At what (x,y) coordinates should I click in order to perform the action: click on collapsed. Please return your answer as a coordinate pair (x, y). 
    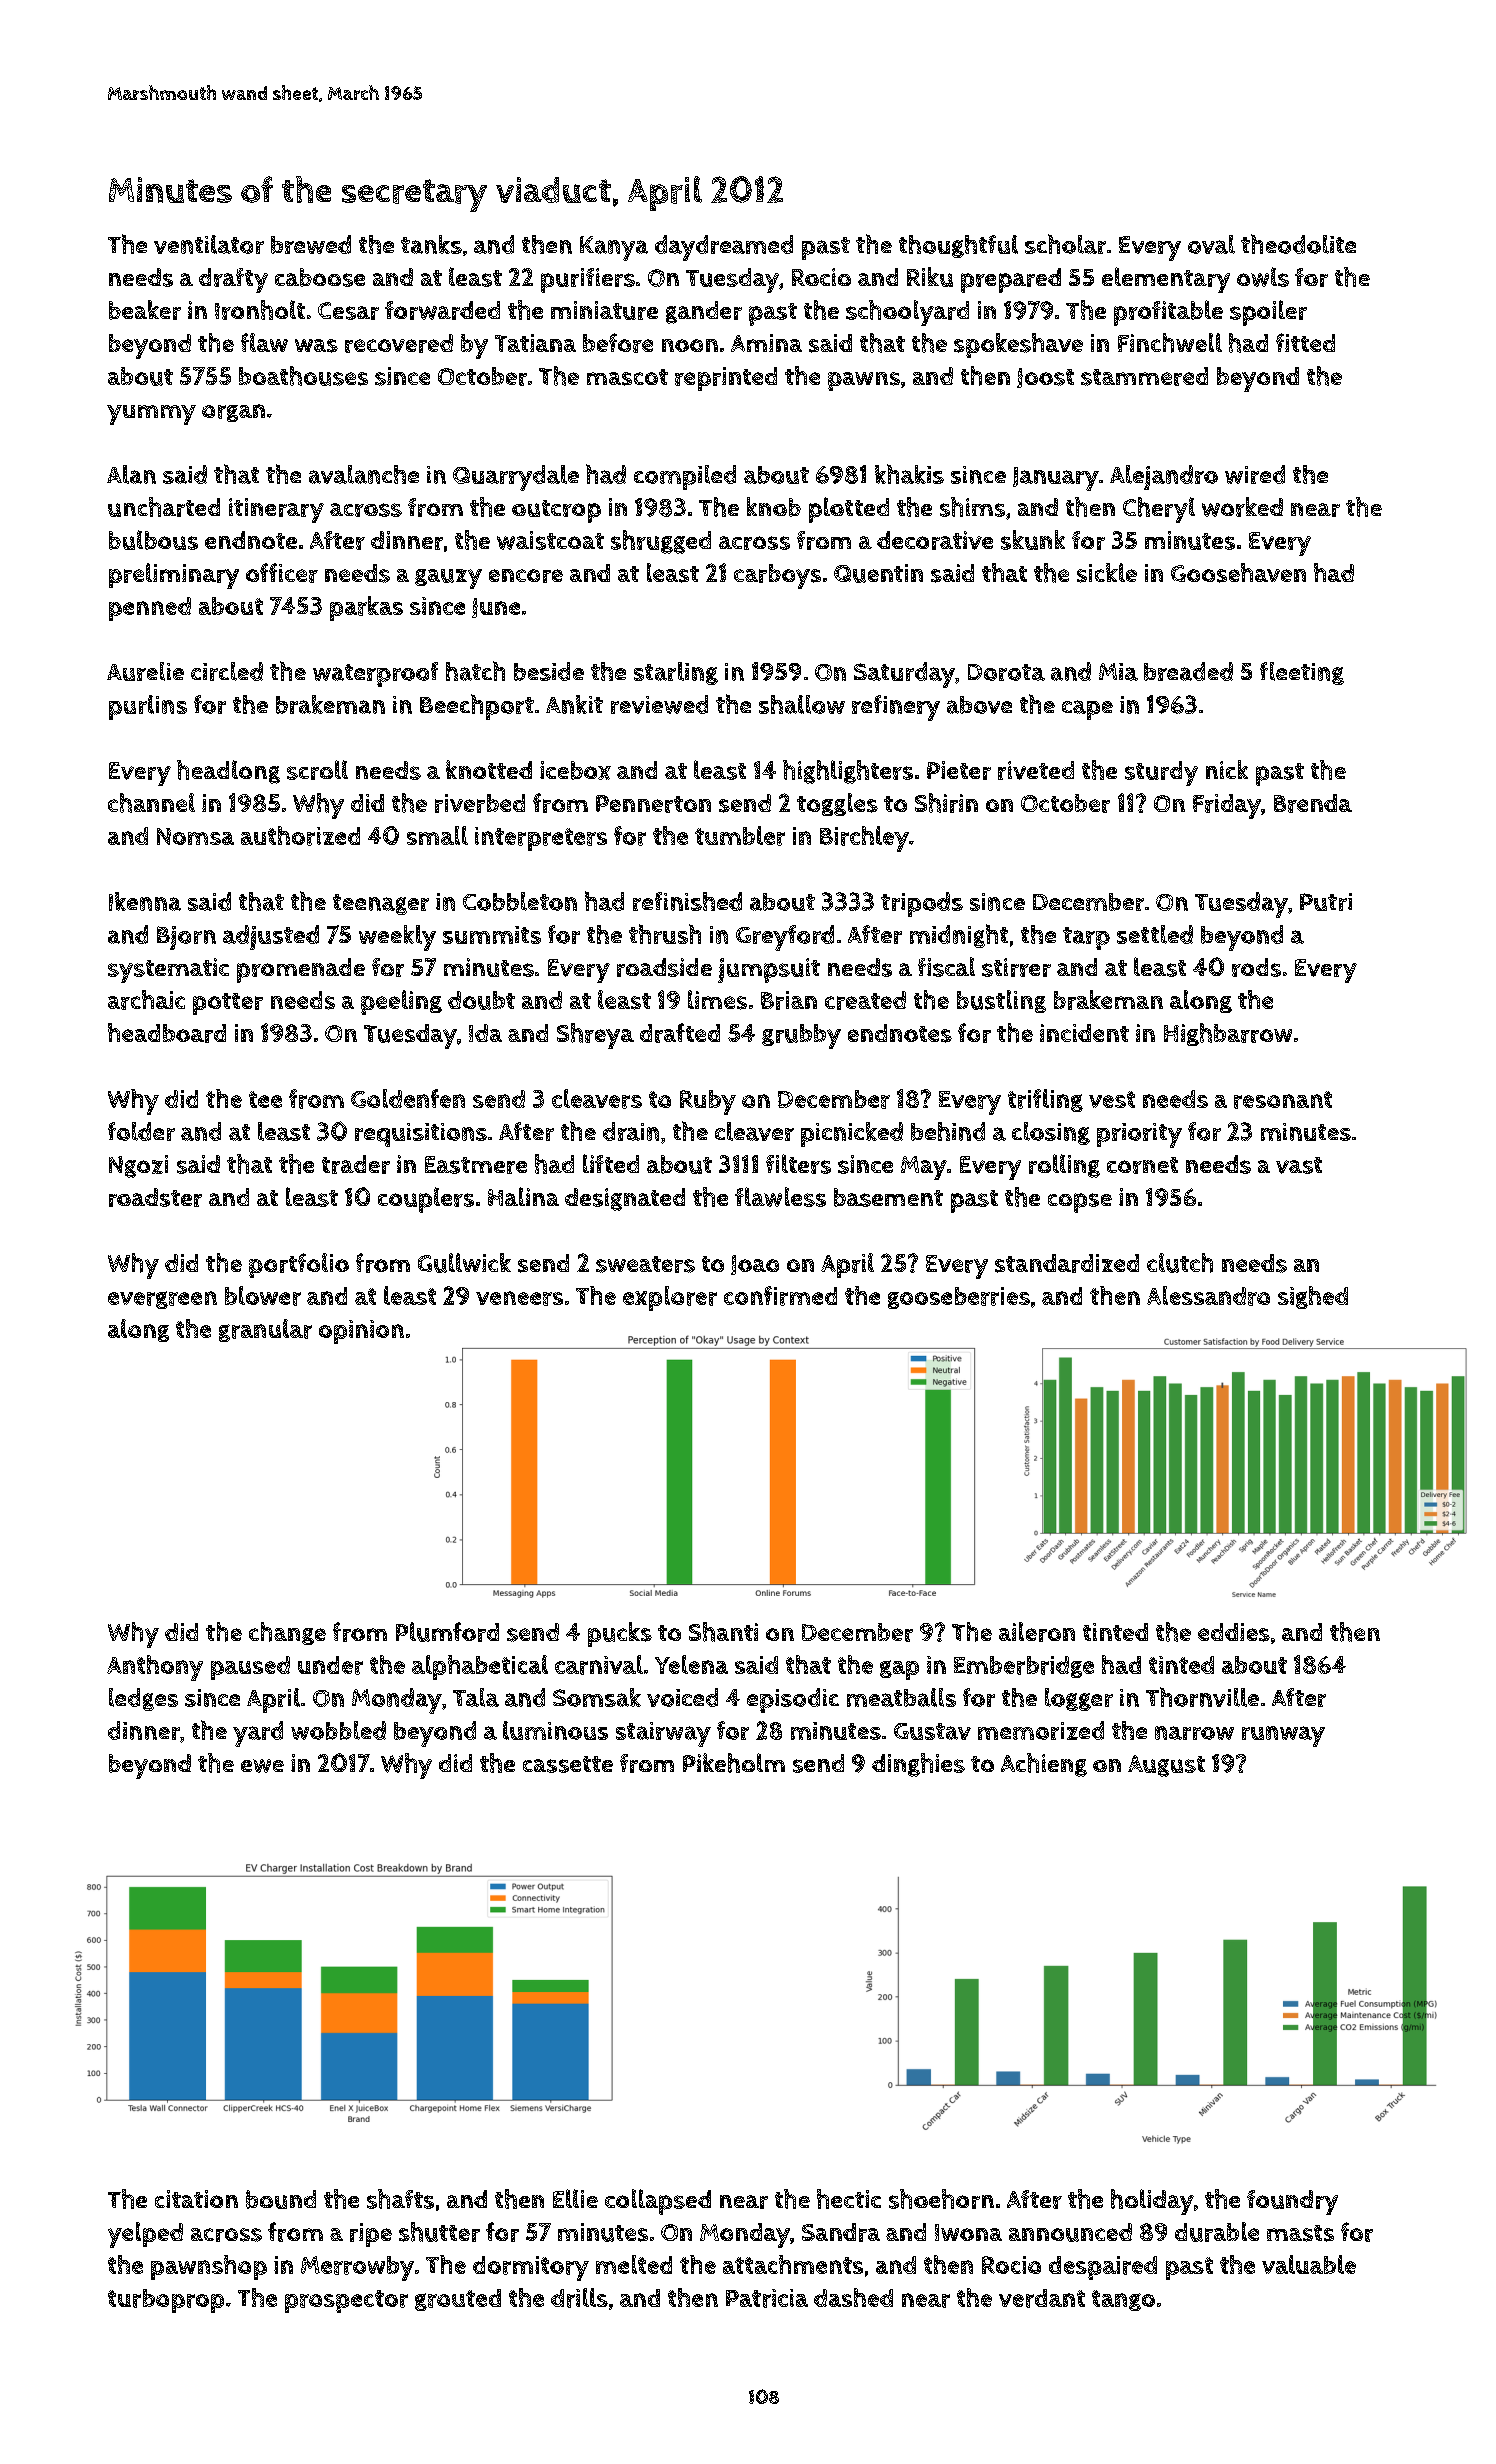
    Looking at the image, I should click on (658, 2202).
